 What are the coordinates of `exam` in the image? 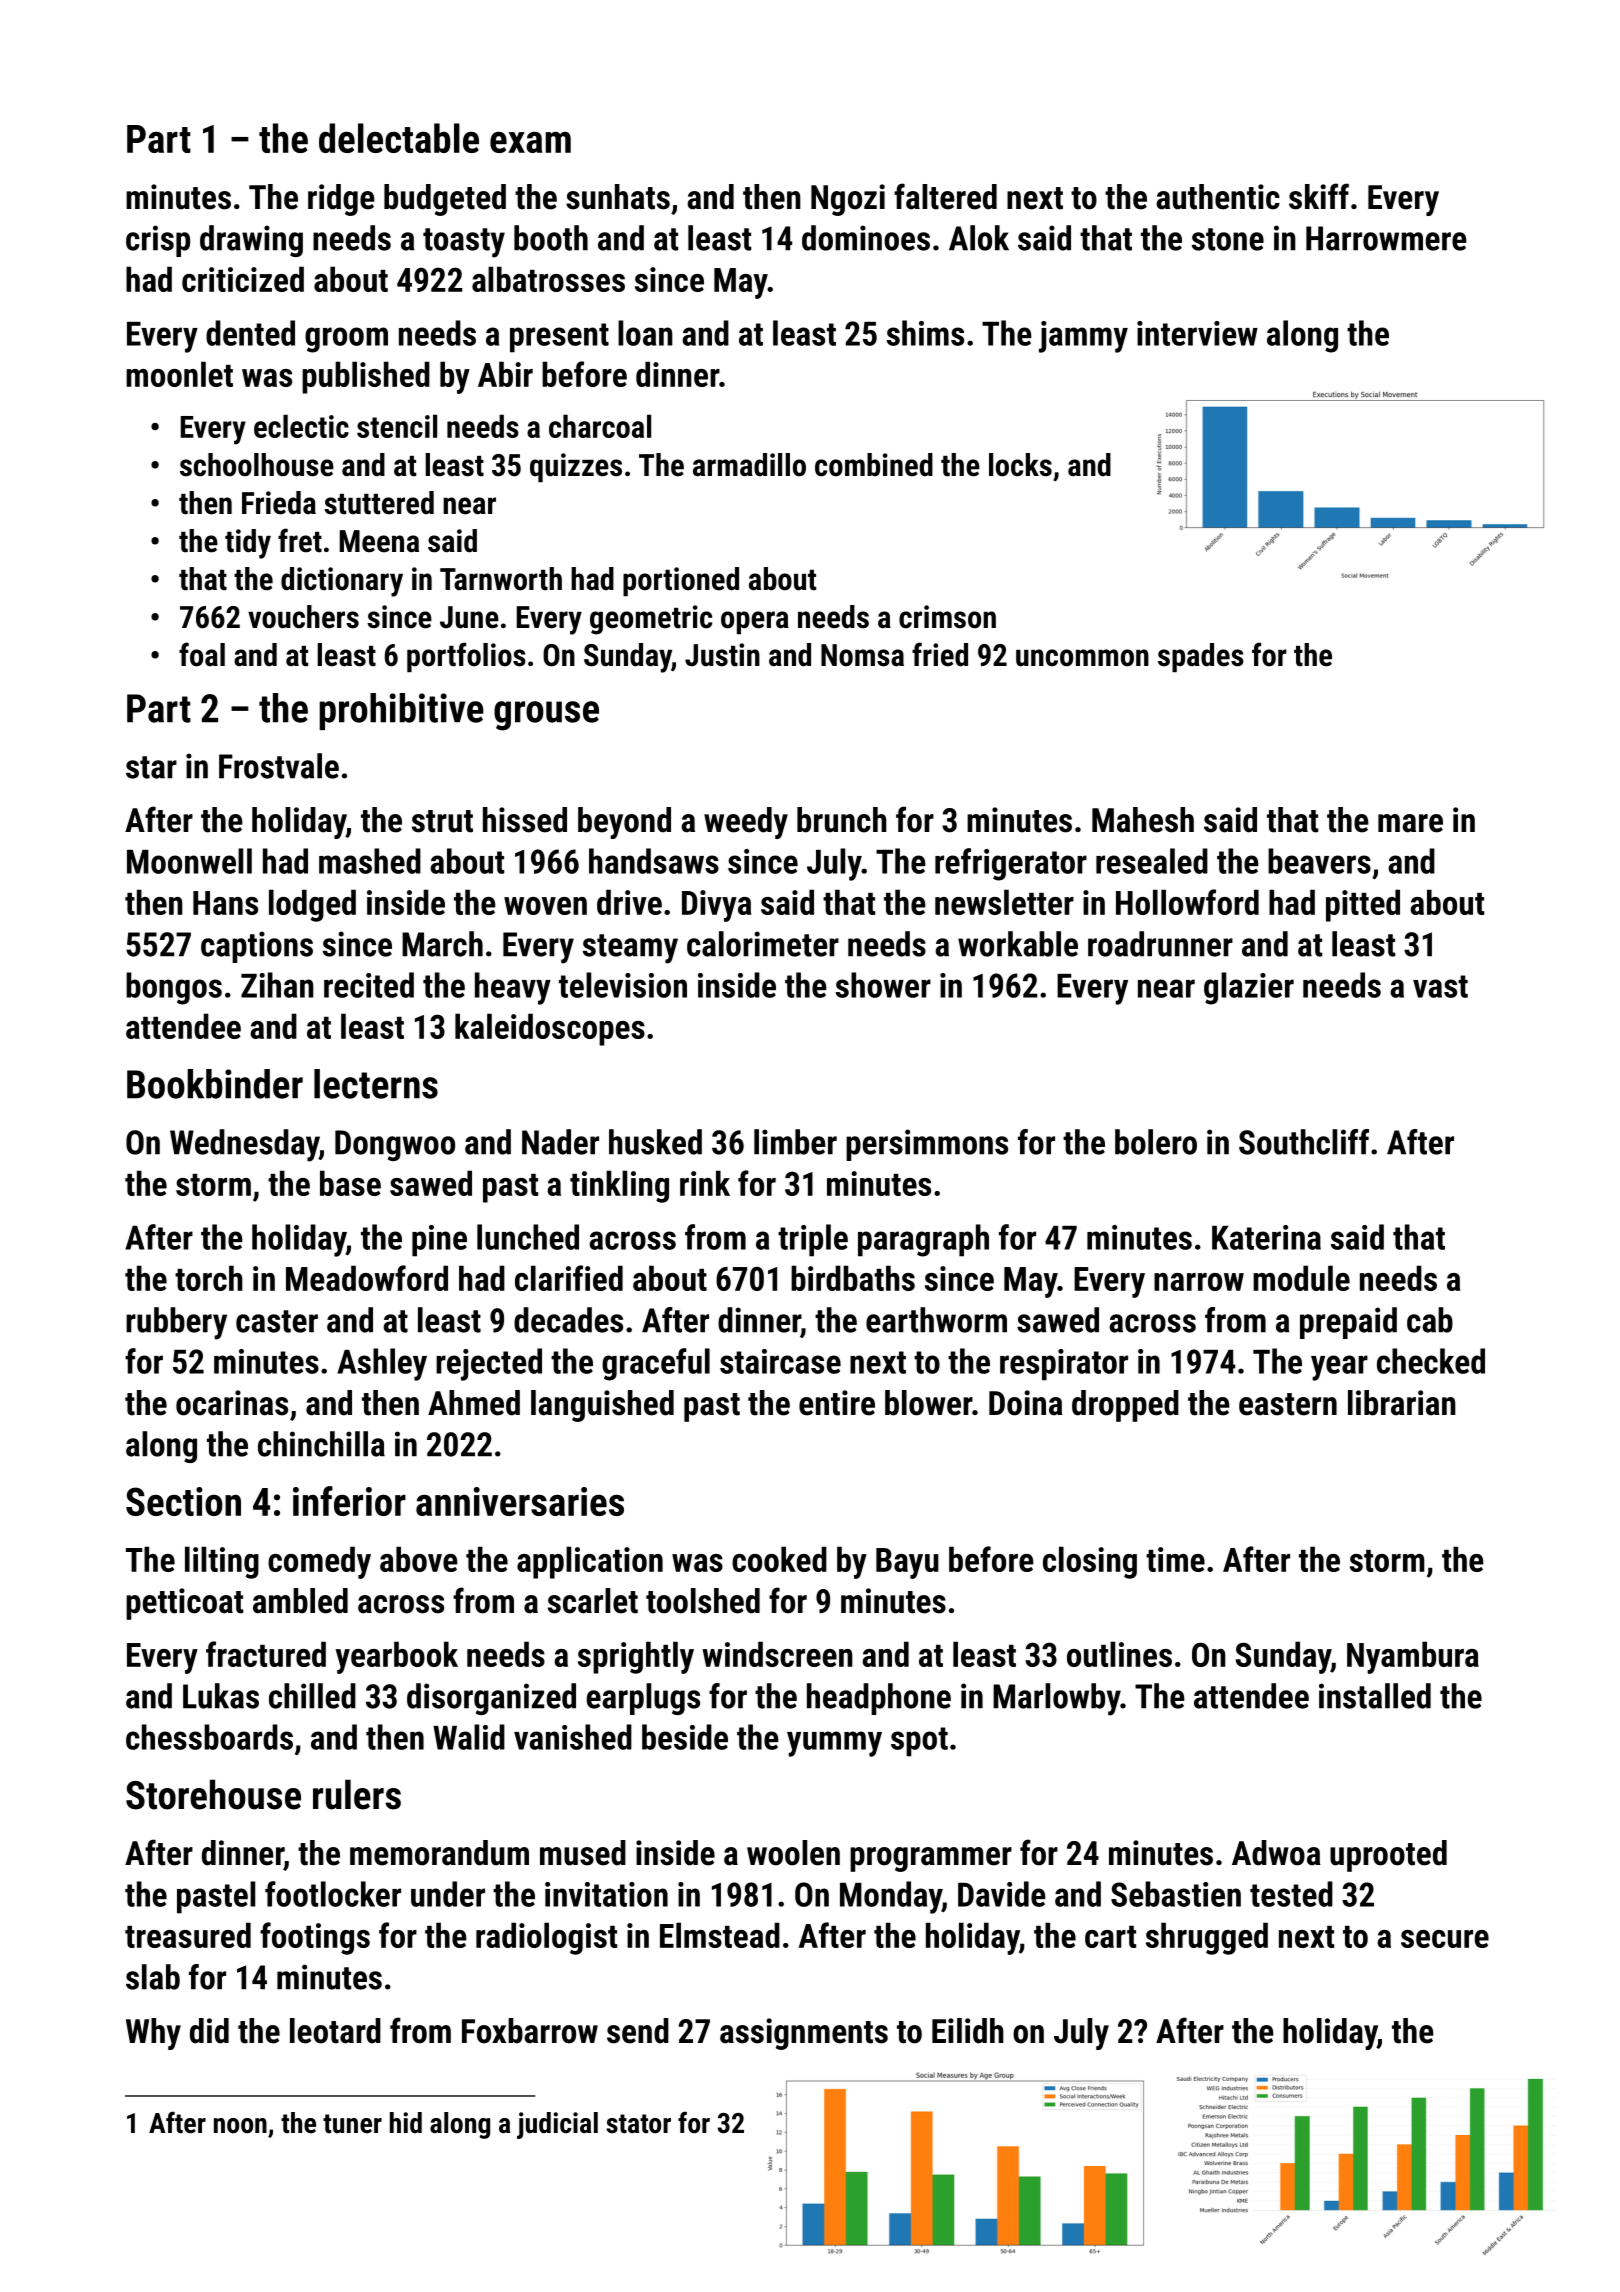 It's located at (530, 142).
